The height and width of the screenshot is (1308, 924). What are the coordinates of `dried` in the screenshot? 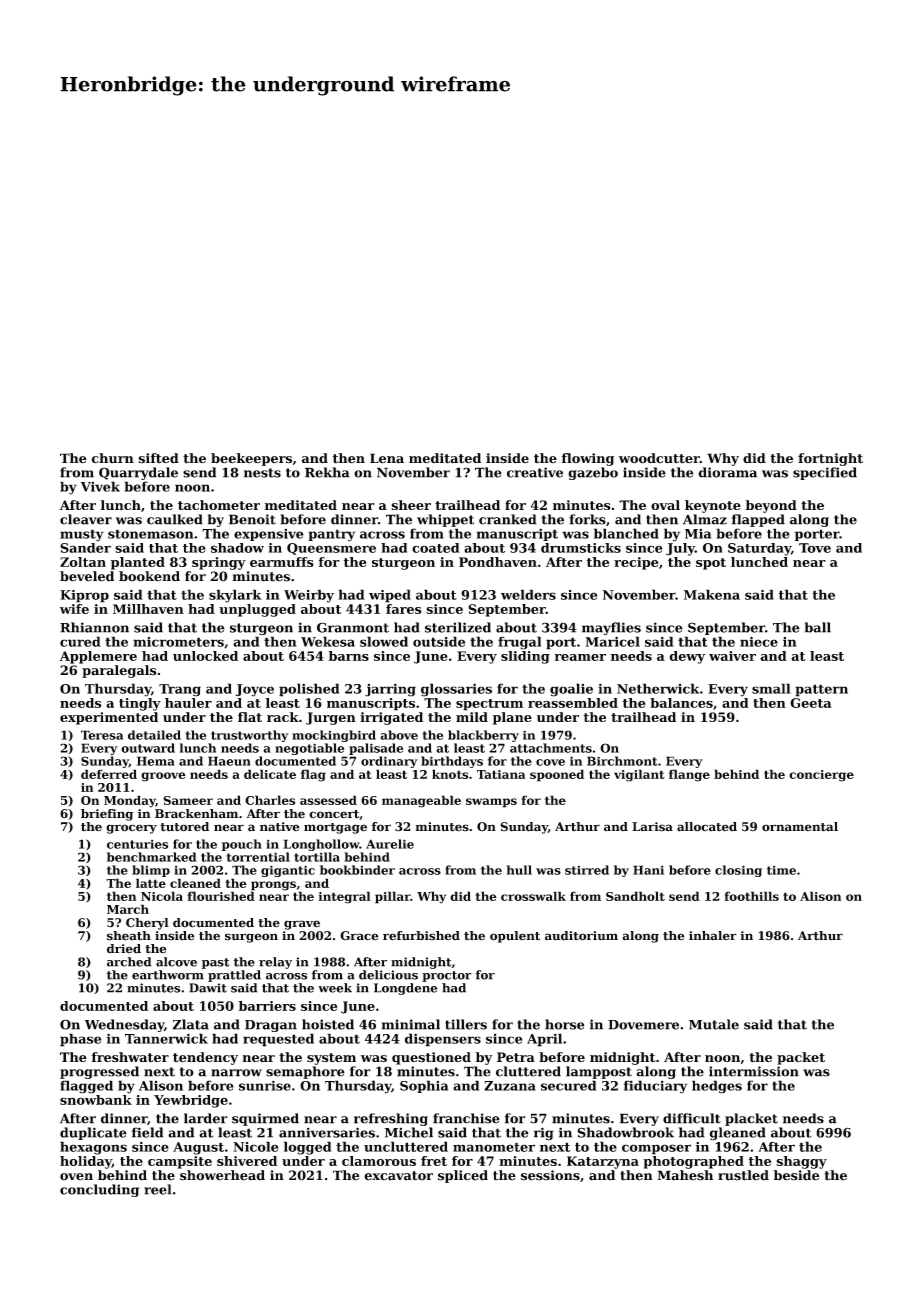 It's located at (124, 949).
